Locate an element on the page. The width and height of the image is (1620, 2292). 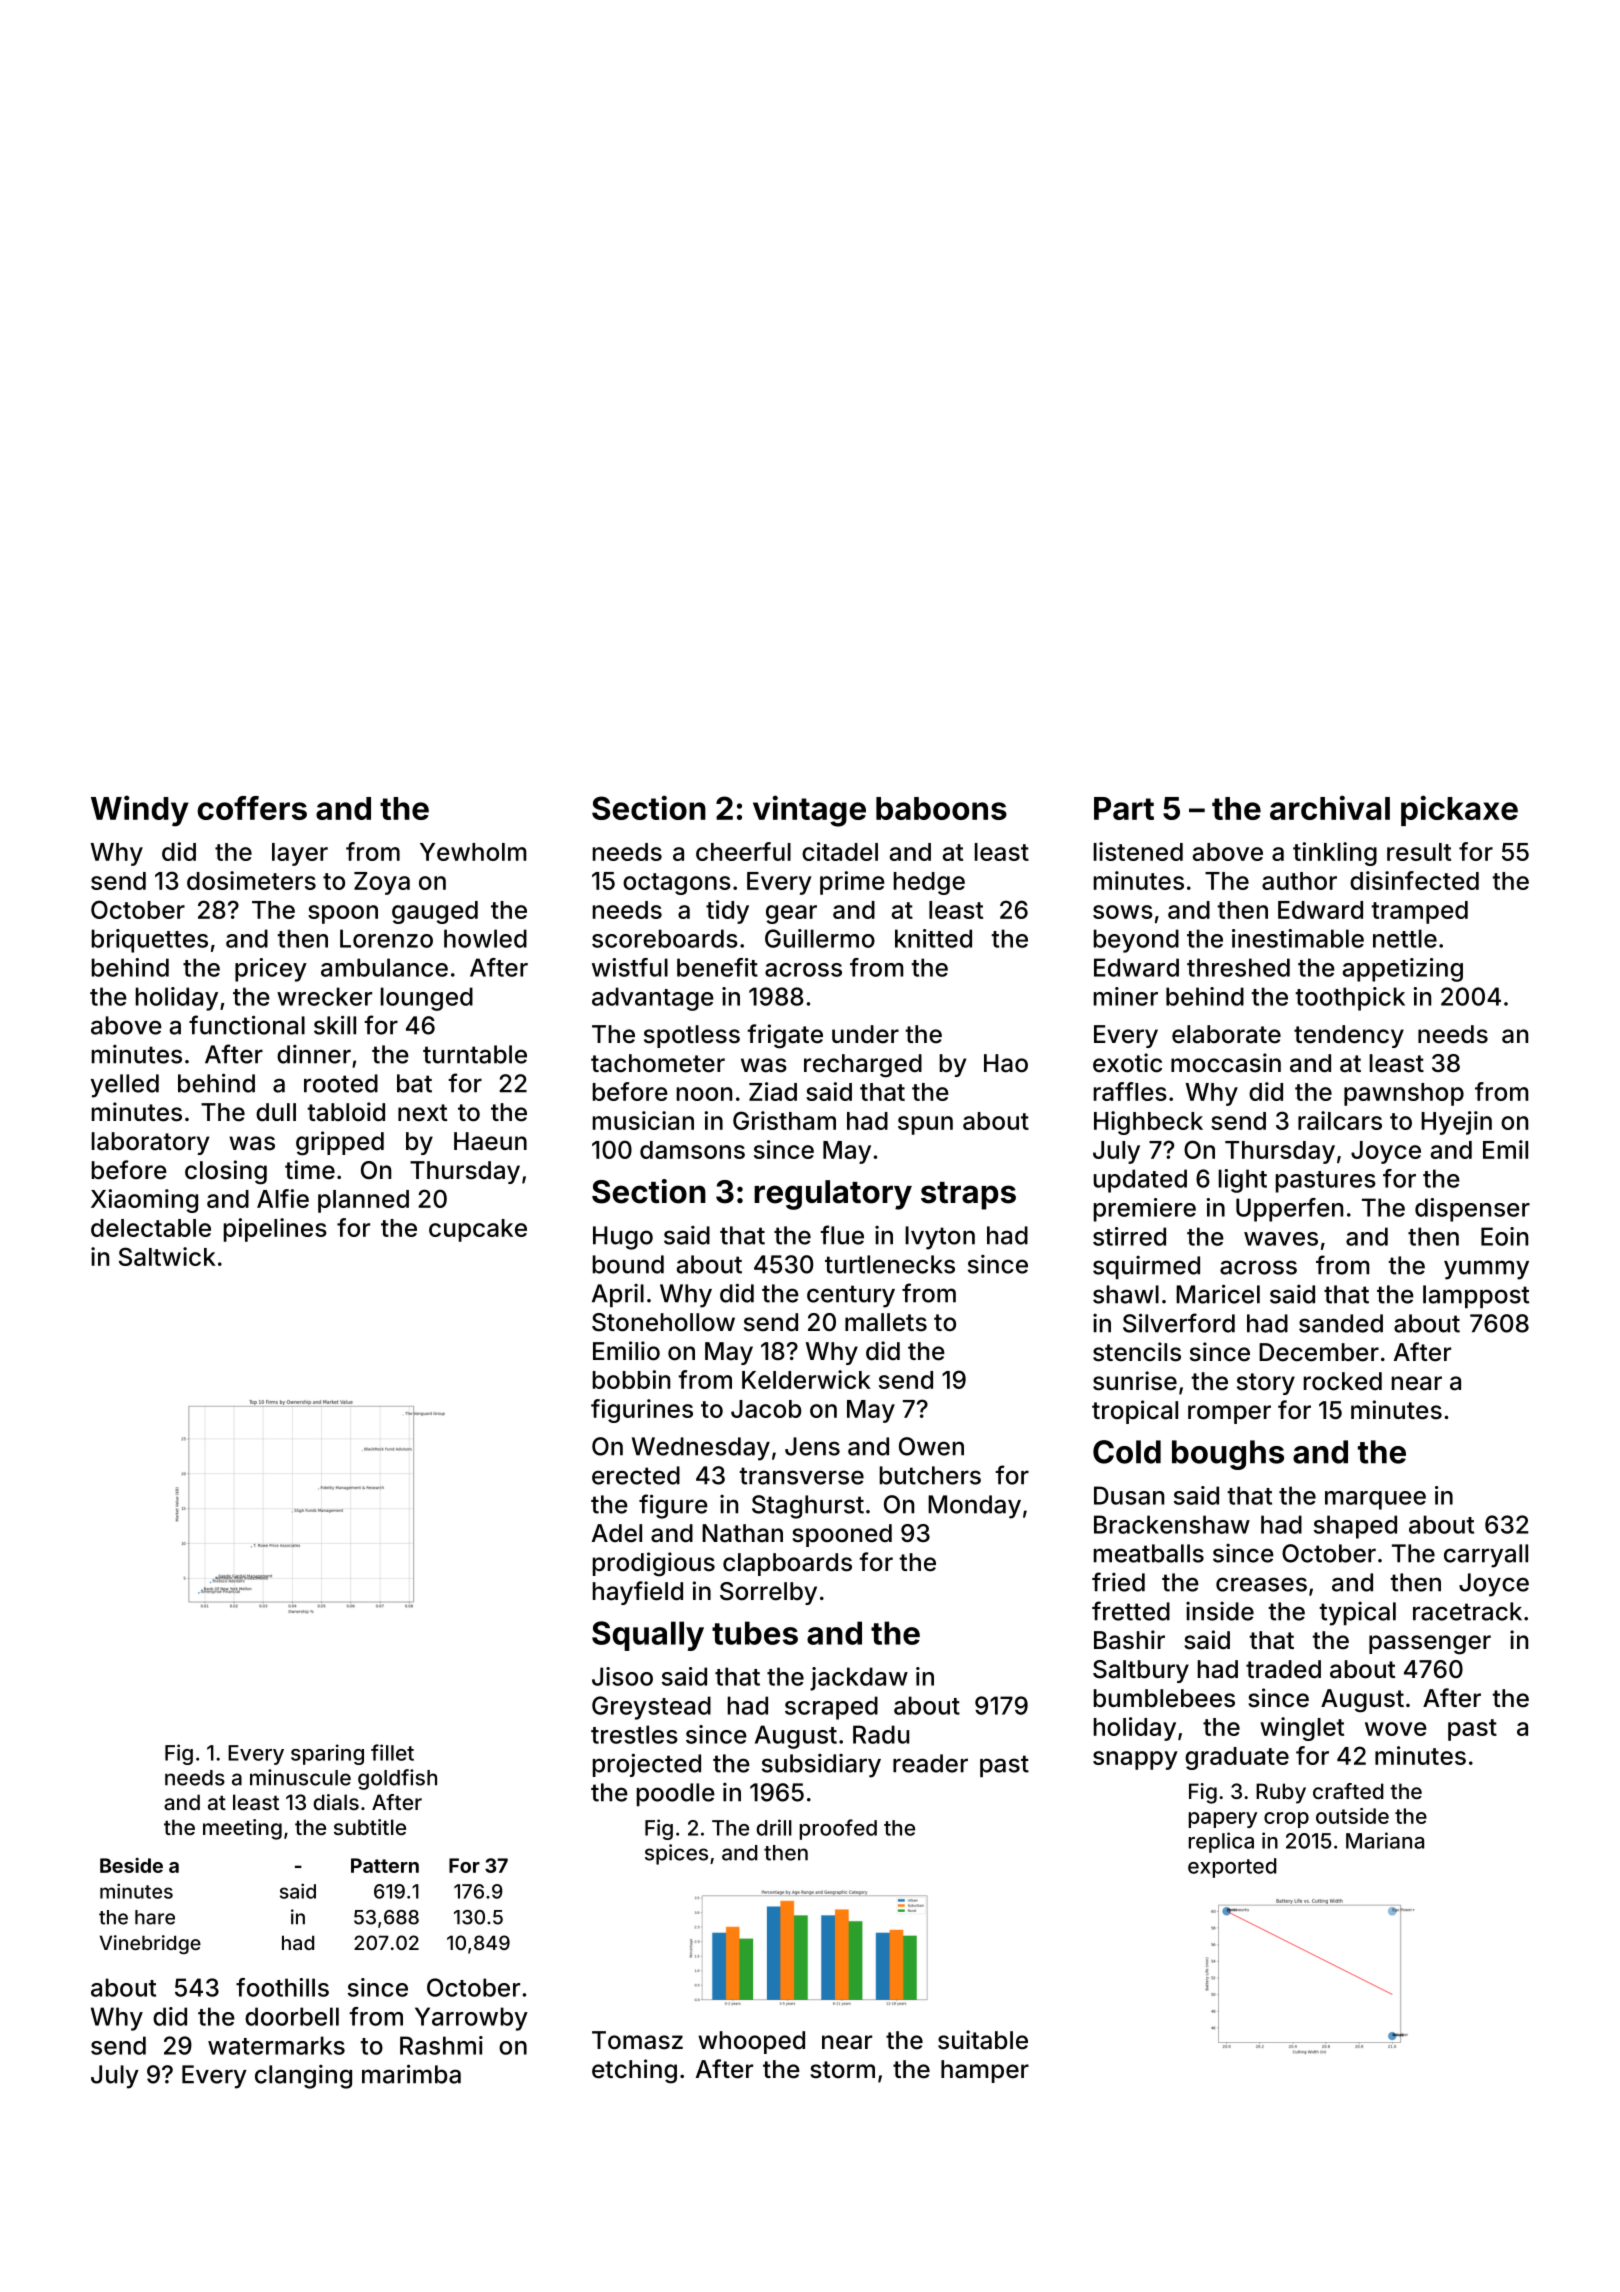
drill is located at coordinates (774, 1827).
